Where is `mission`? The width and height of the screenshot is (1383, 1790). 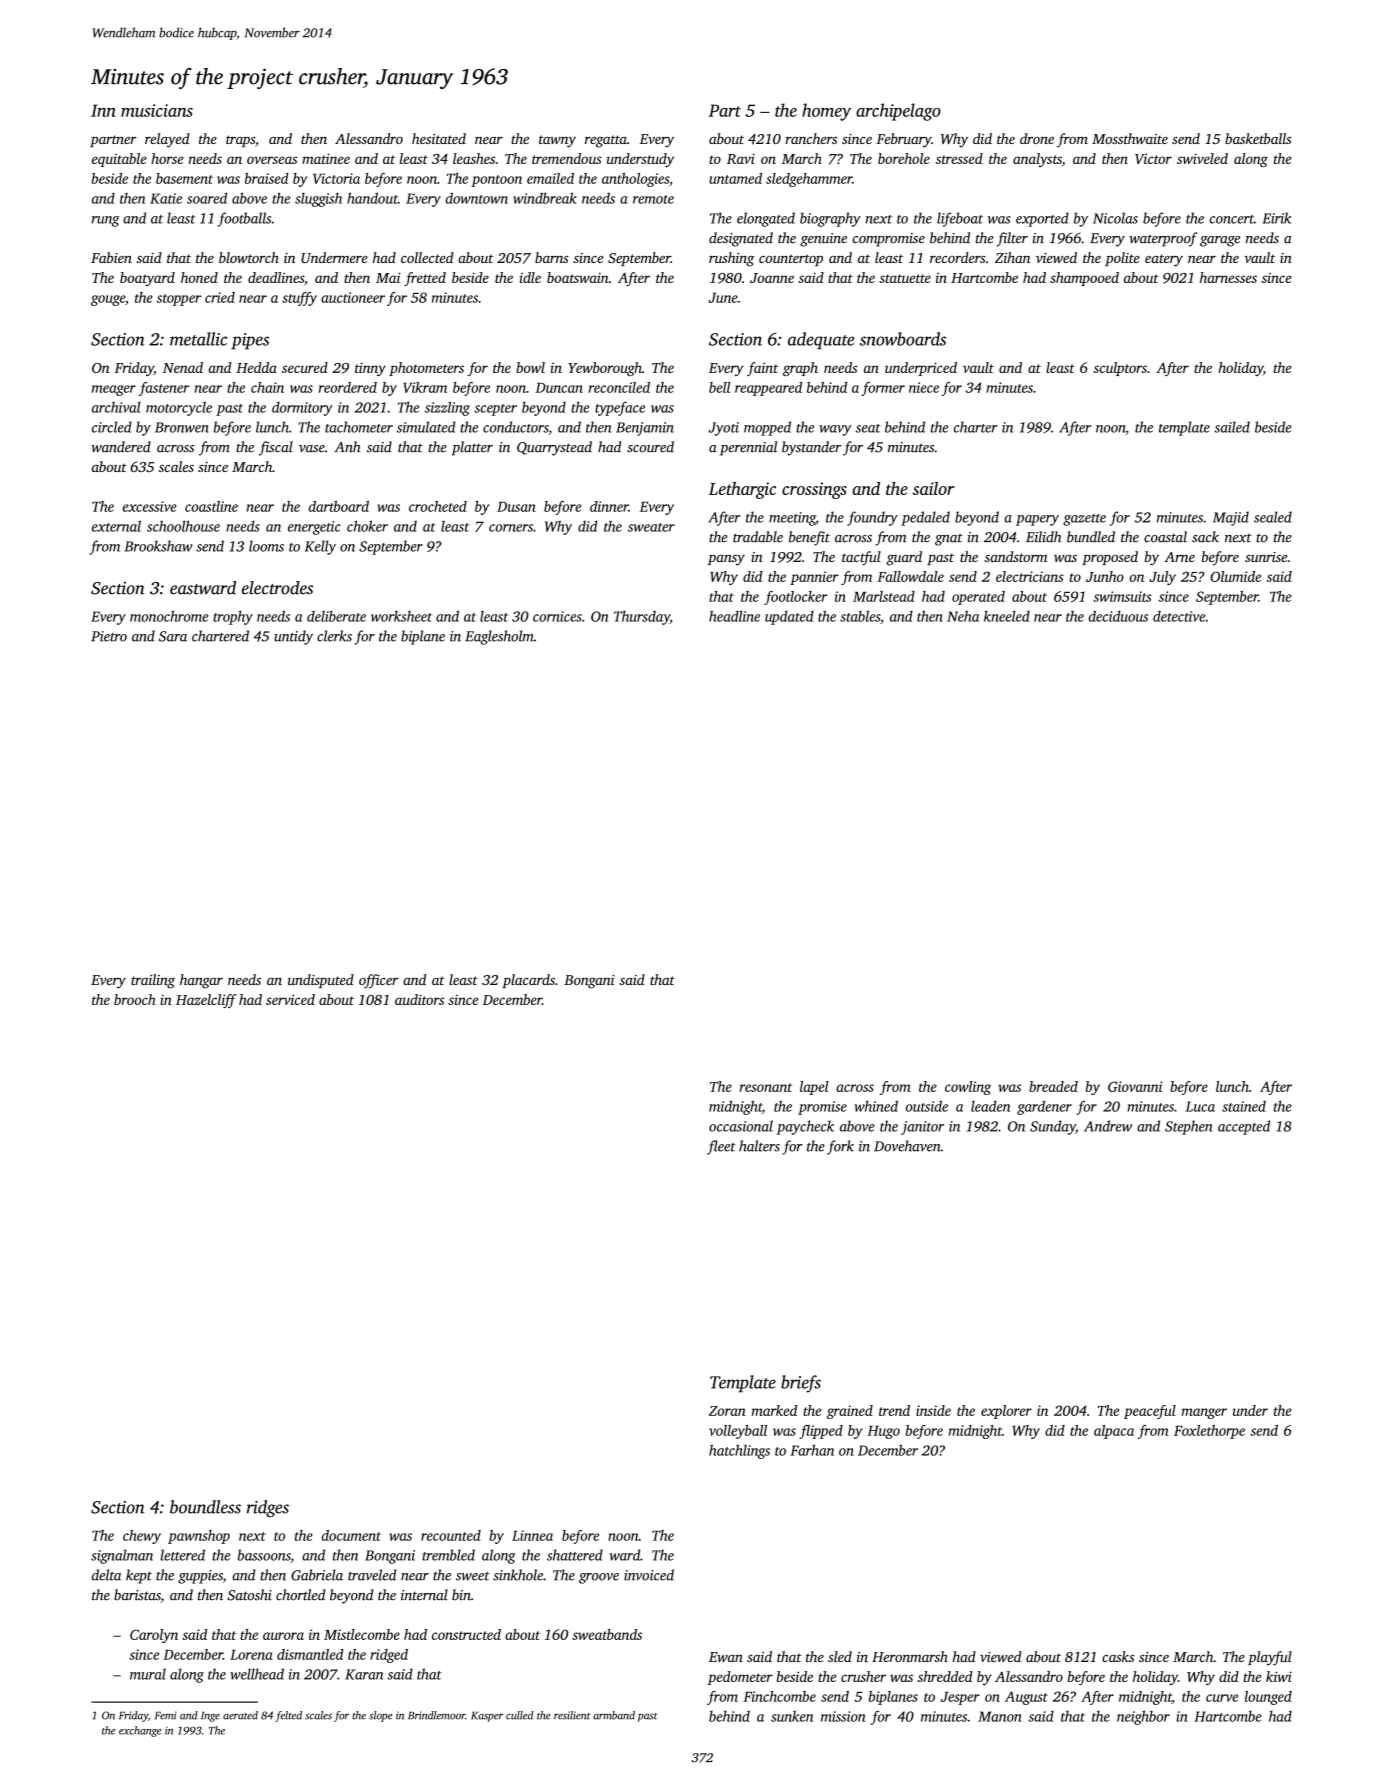 mission is located at coordinates (843, 1716).
